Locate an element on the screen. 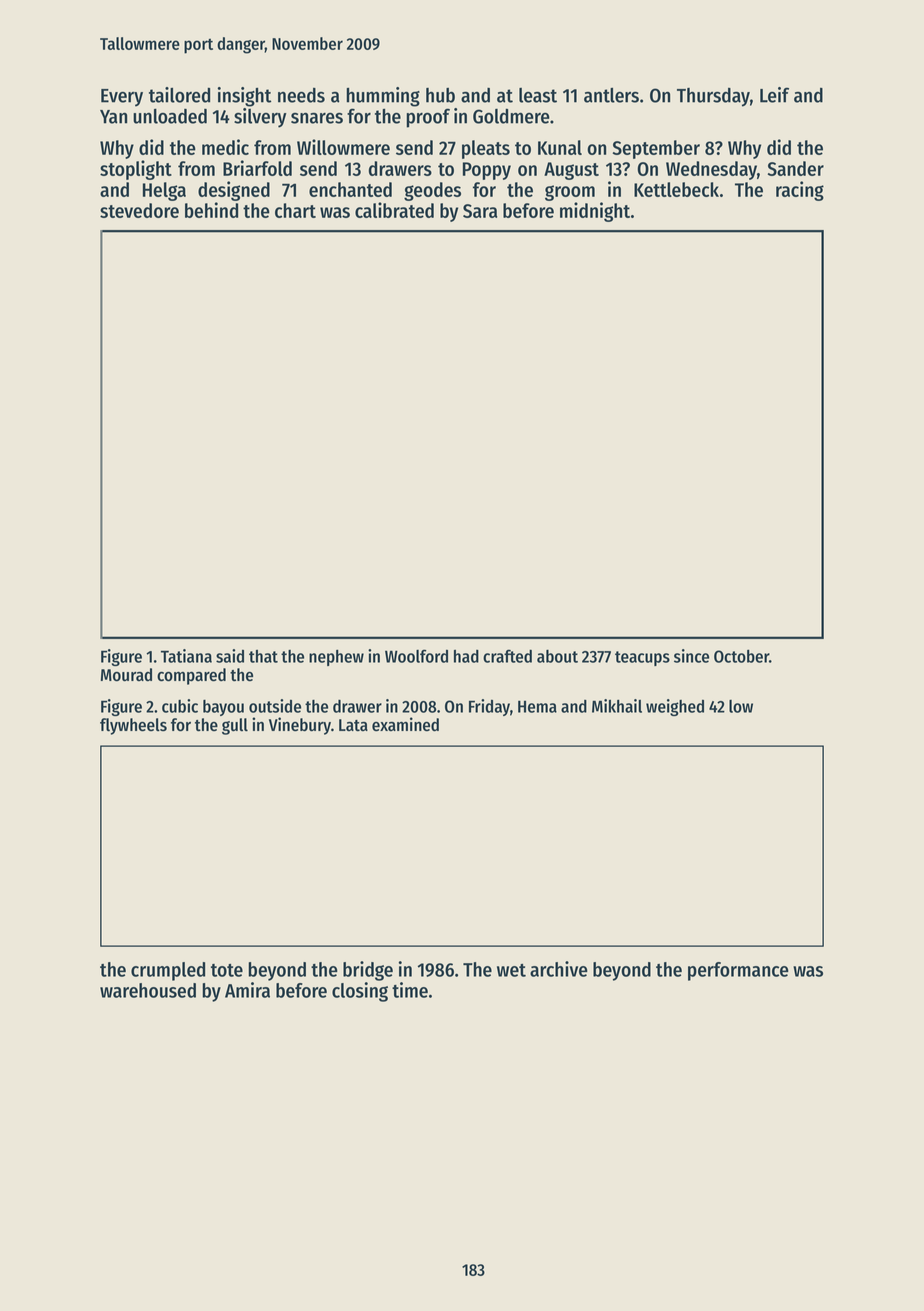 This screenshot has width=924, height=1311. racing is located at coordinates (800, 191).
